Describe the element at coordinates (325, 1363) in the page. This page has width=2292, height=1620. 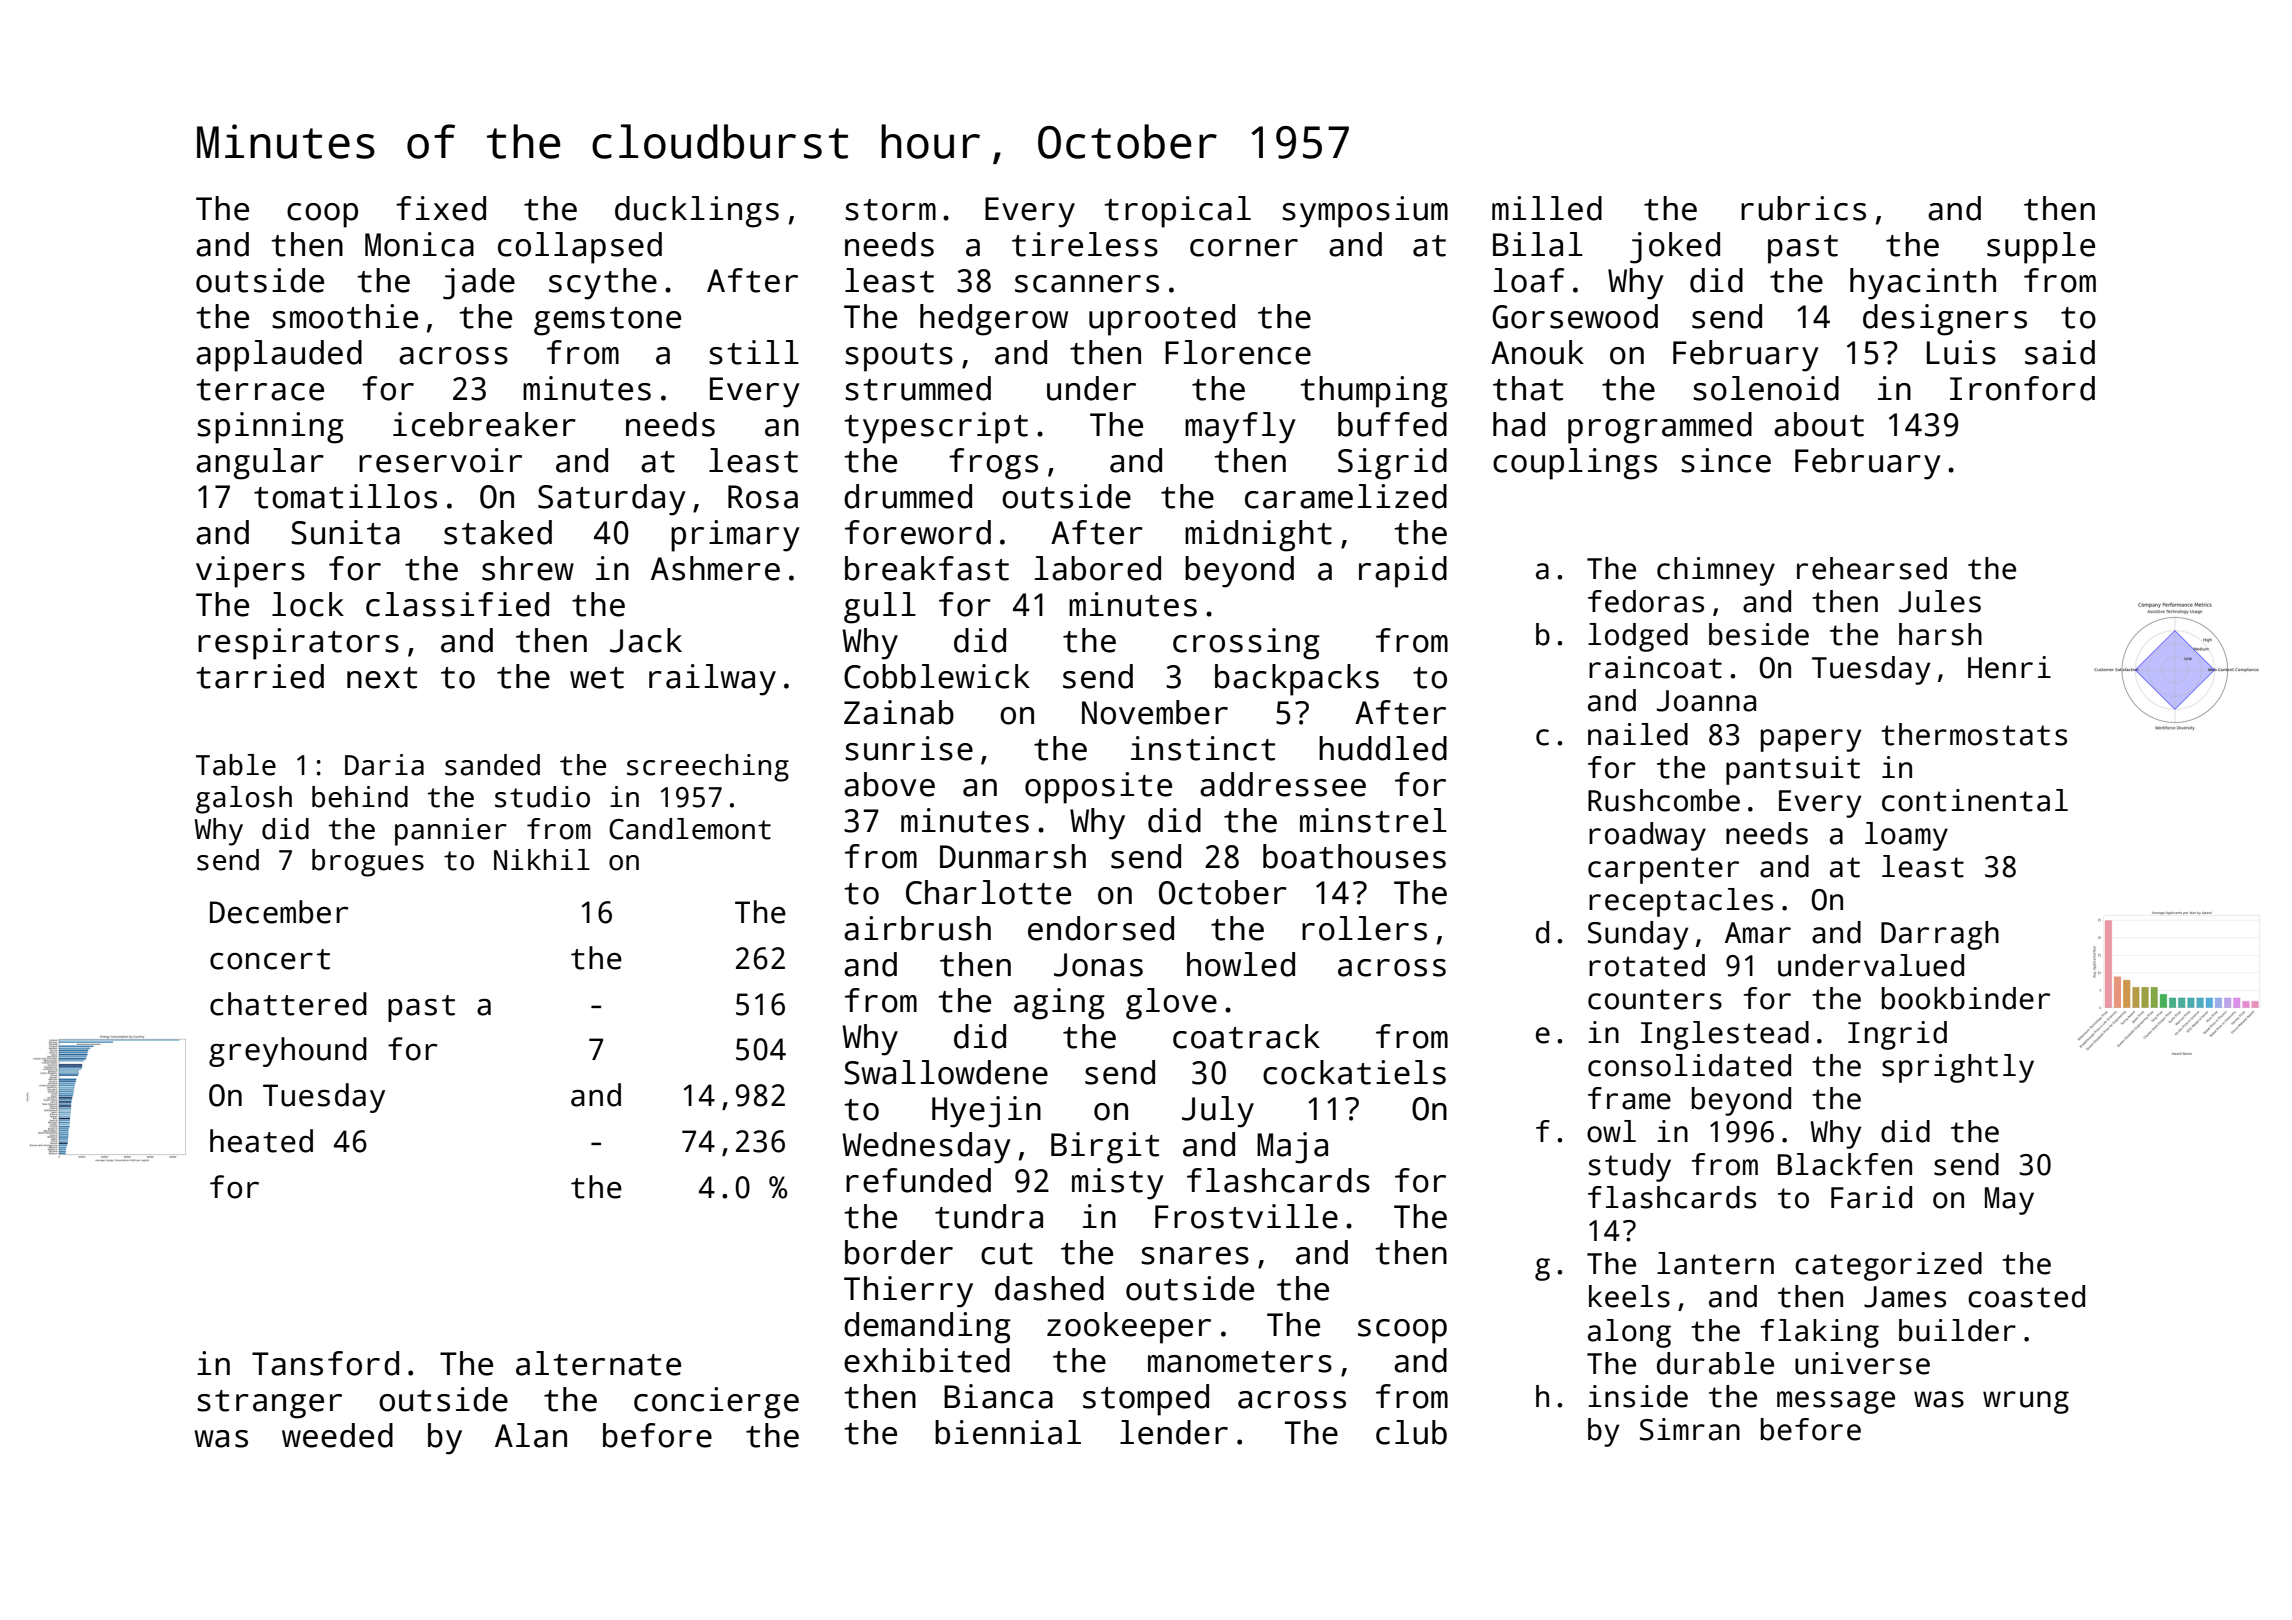
I see `Tansford` at that location.
